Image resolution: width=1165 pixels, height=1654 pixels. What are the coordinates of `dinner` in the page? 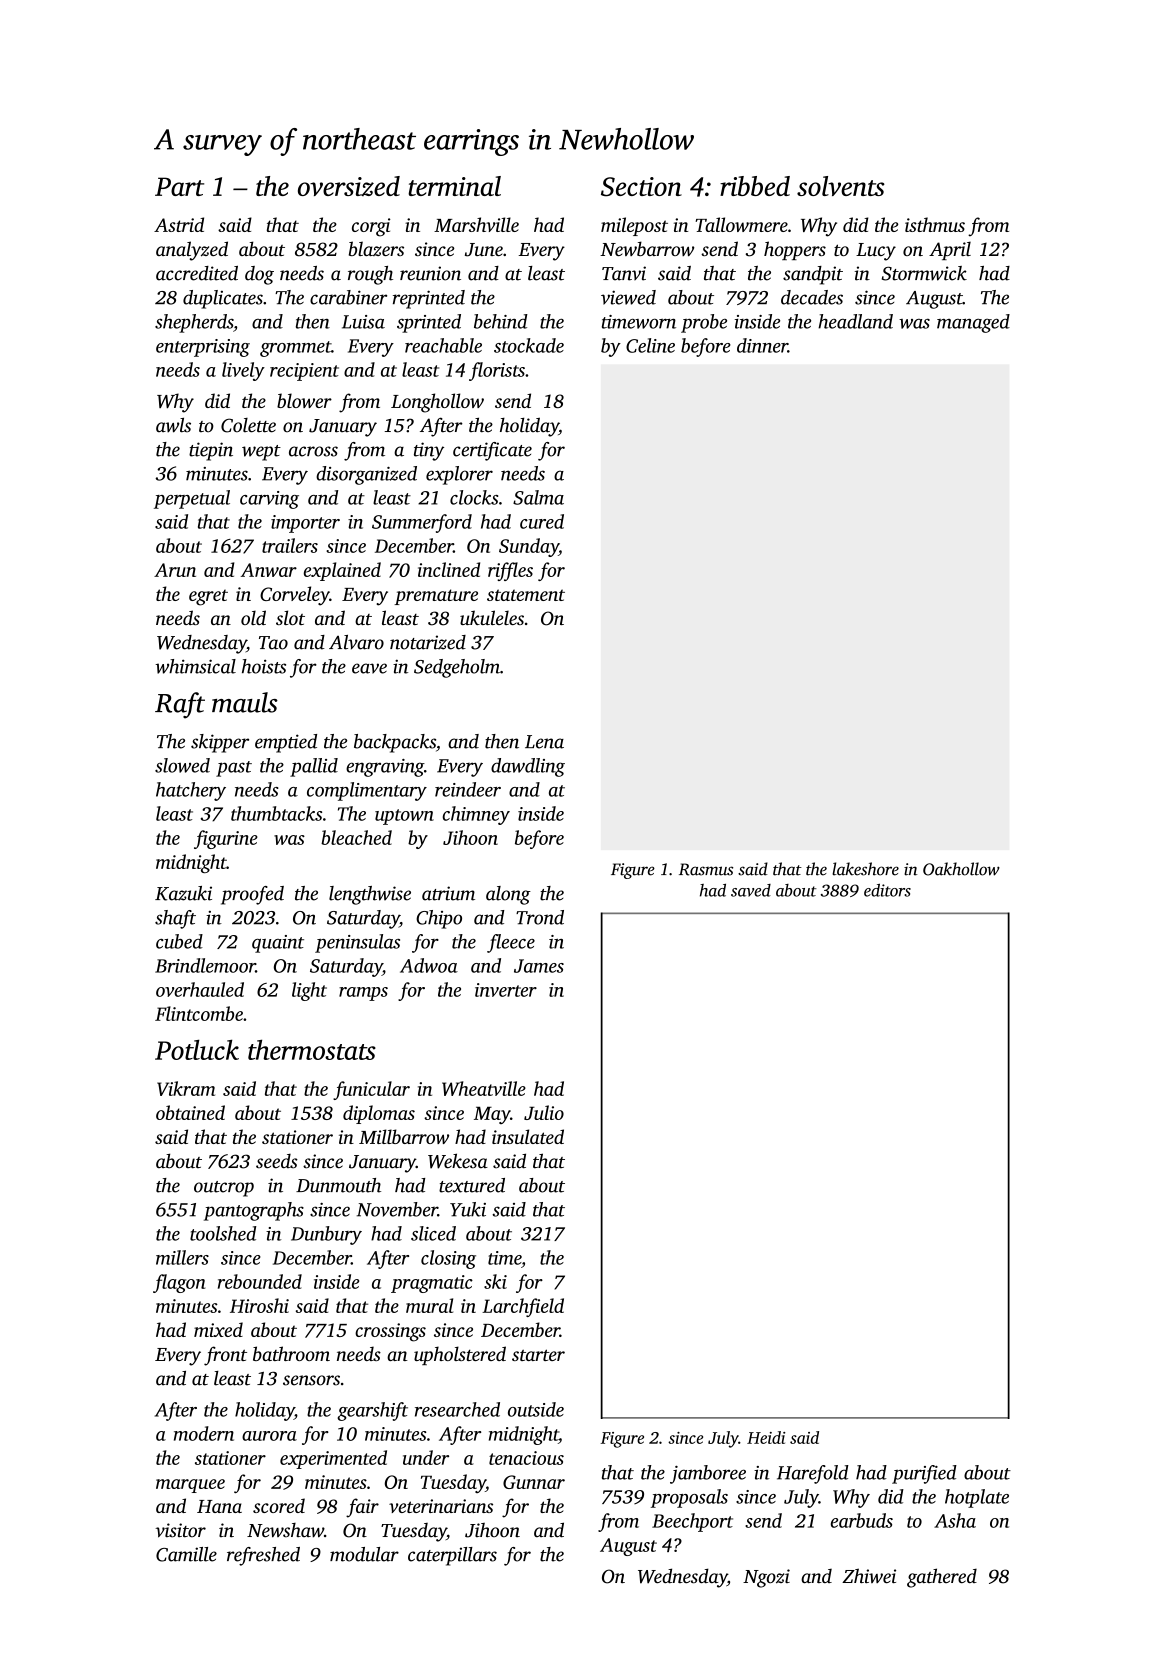 It's located at (762, 345).
